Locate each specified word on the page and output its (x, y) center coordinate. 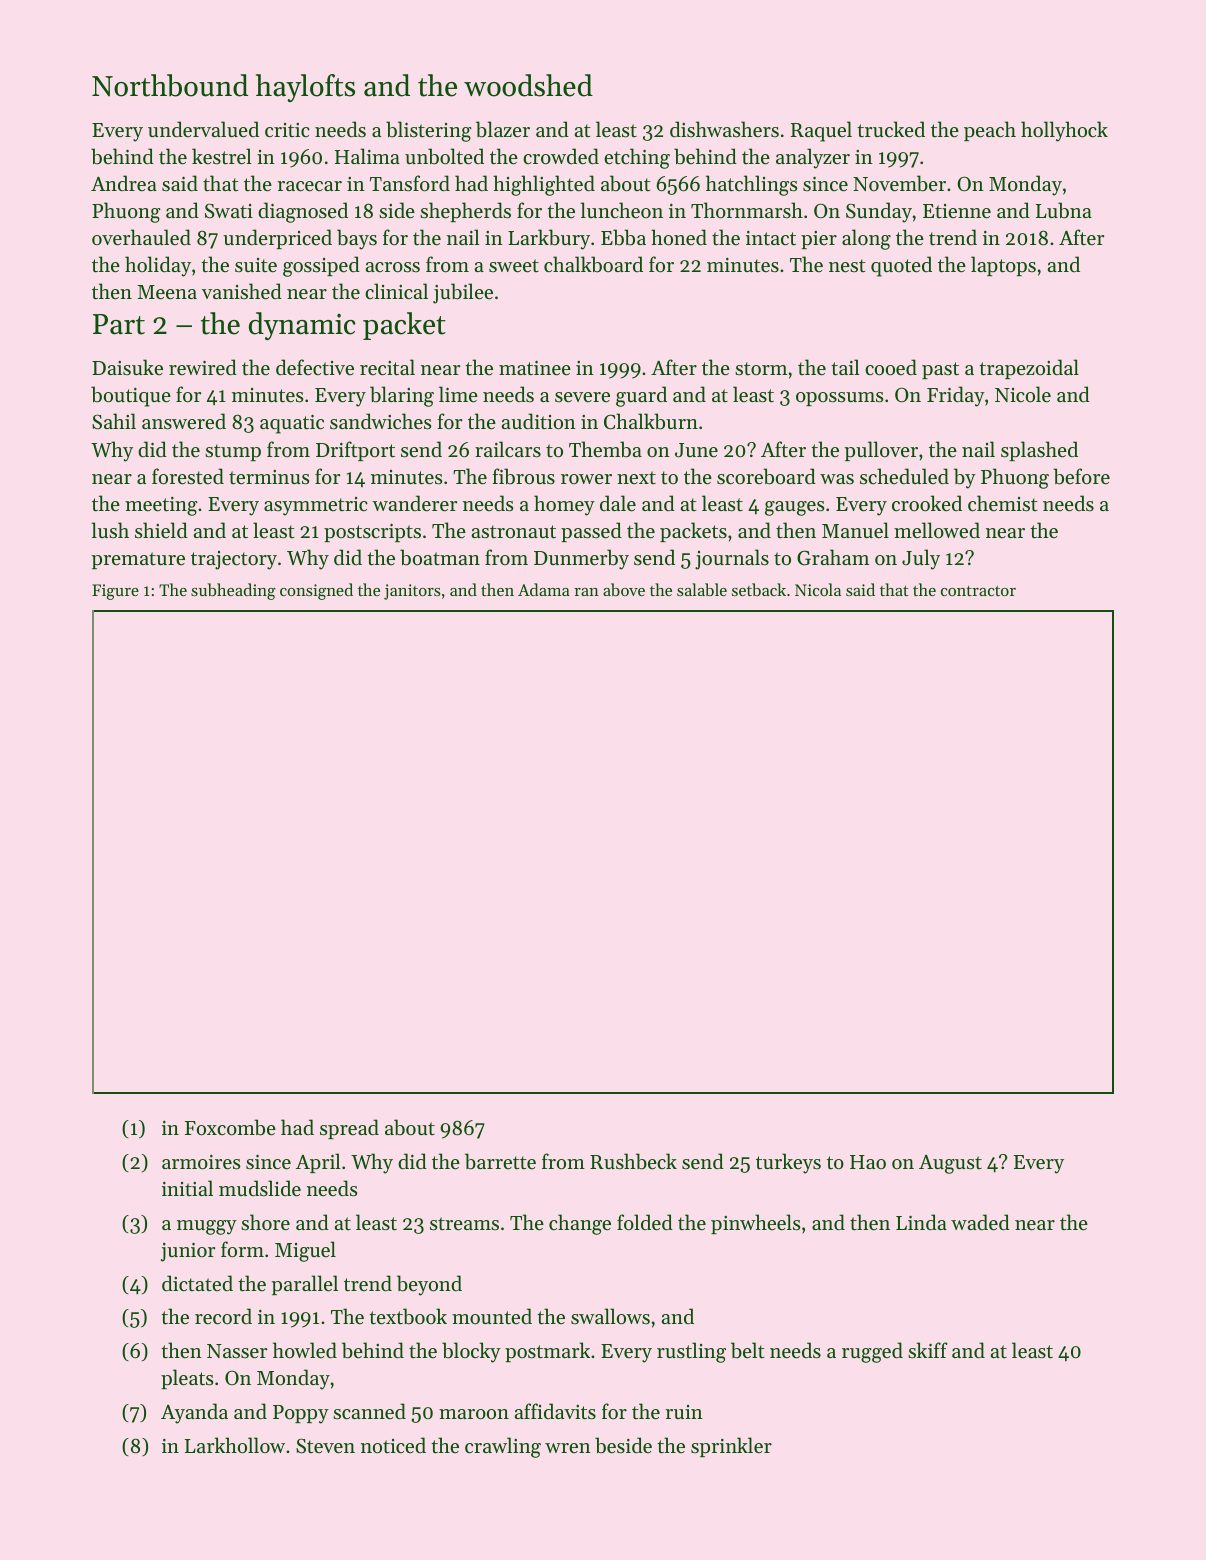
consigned (316, 591)
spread (349, 1129)
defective (315, 367)
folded (645, 1222)
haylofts (305, 88)
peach (990, 131)
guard (641, 396)
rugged (872, 1352)
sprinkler (731, 1447)
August (950, 1164)
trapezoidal (1029, 369)
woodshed (528, 85)
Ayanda (194, 1413)
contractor (978, 591)
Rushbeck (633, 1161)
